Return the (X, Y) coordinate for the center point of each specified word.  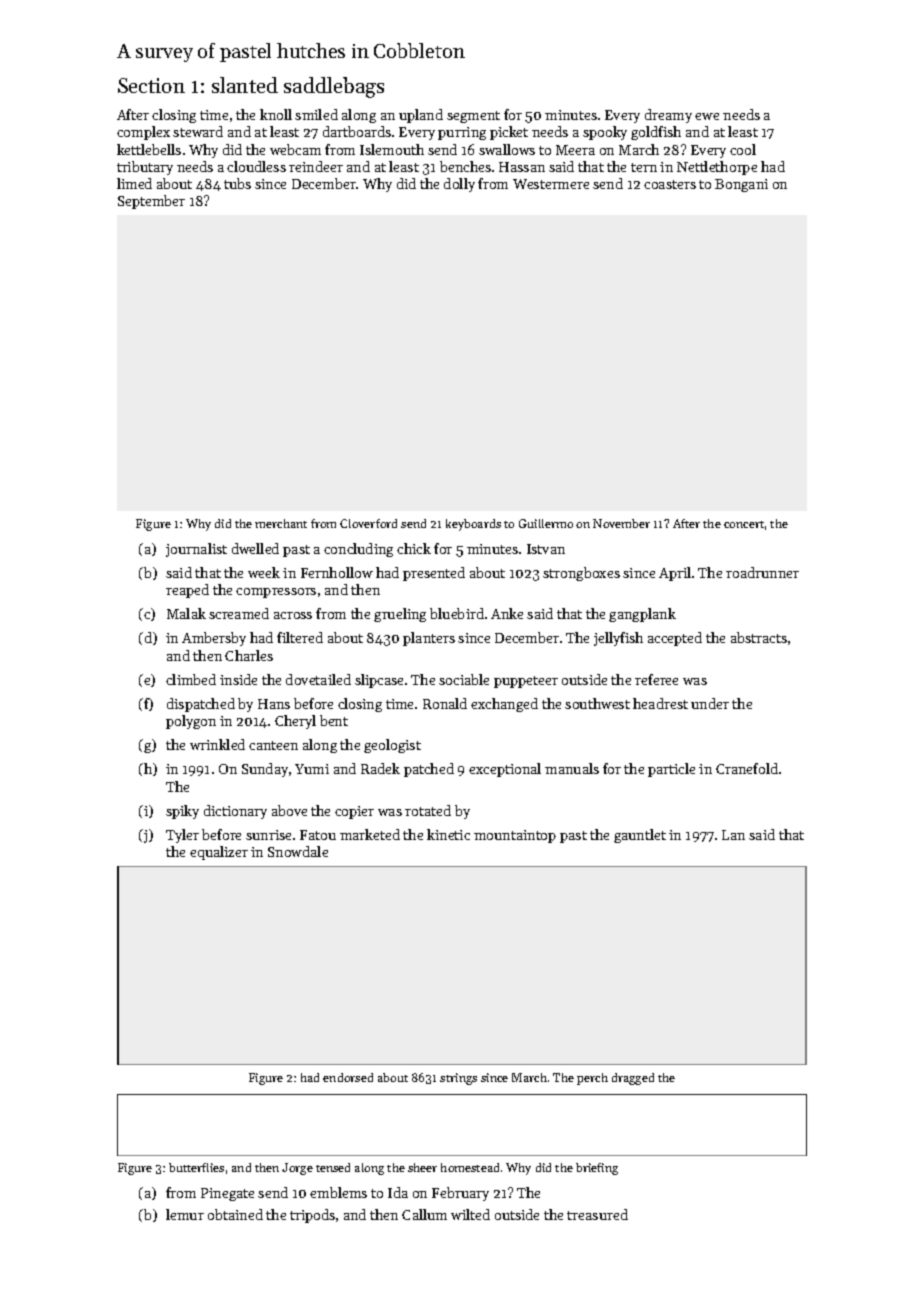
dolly (459, 185)
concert (744, 524)
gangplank (642, 615)
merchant (281, 523)
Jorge (297, 1169)
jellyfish (618, 639)
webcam (295, 149)
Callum (424, 1214)
